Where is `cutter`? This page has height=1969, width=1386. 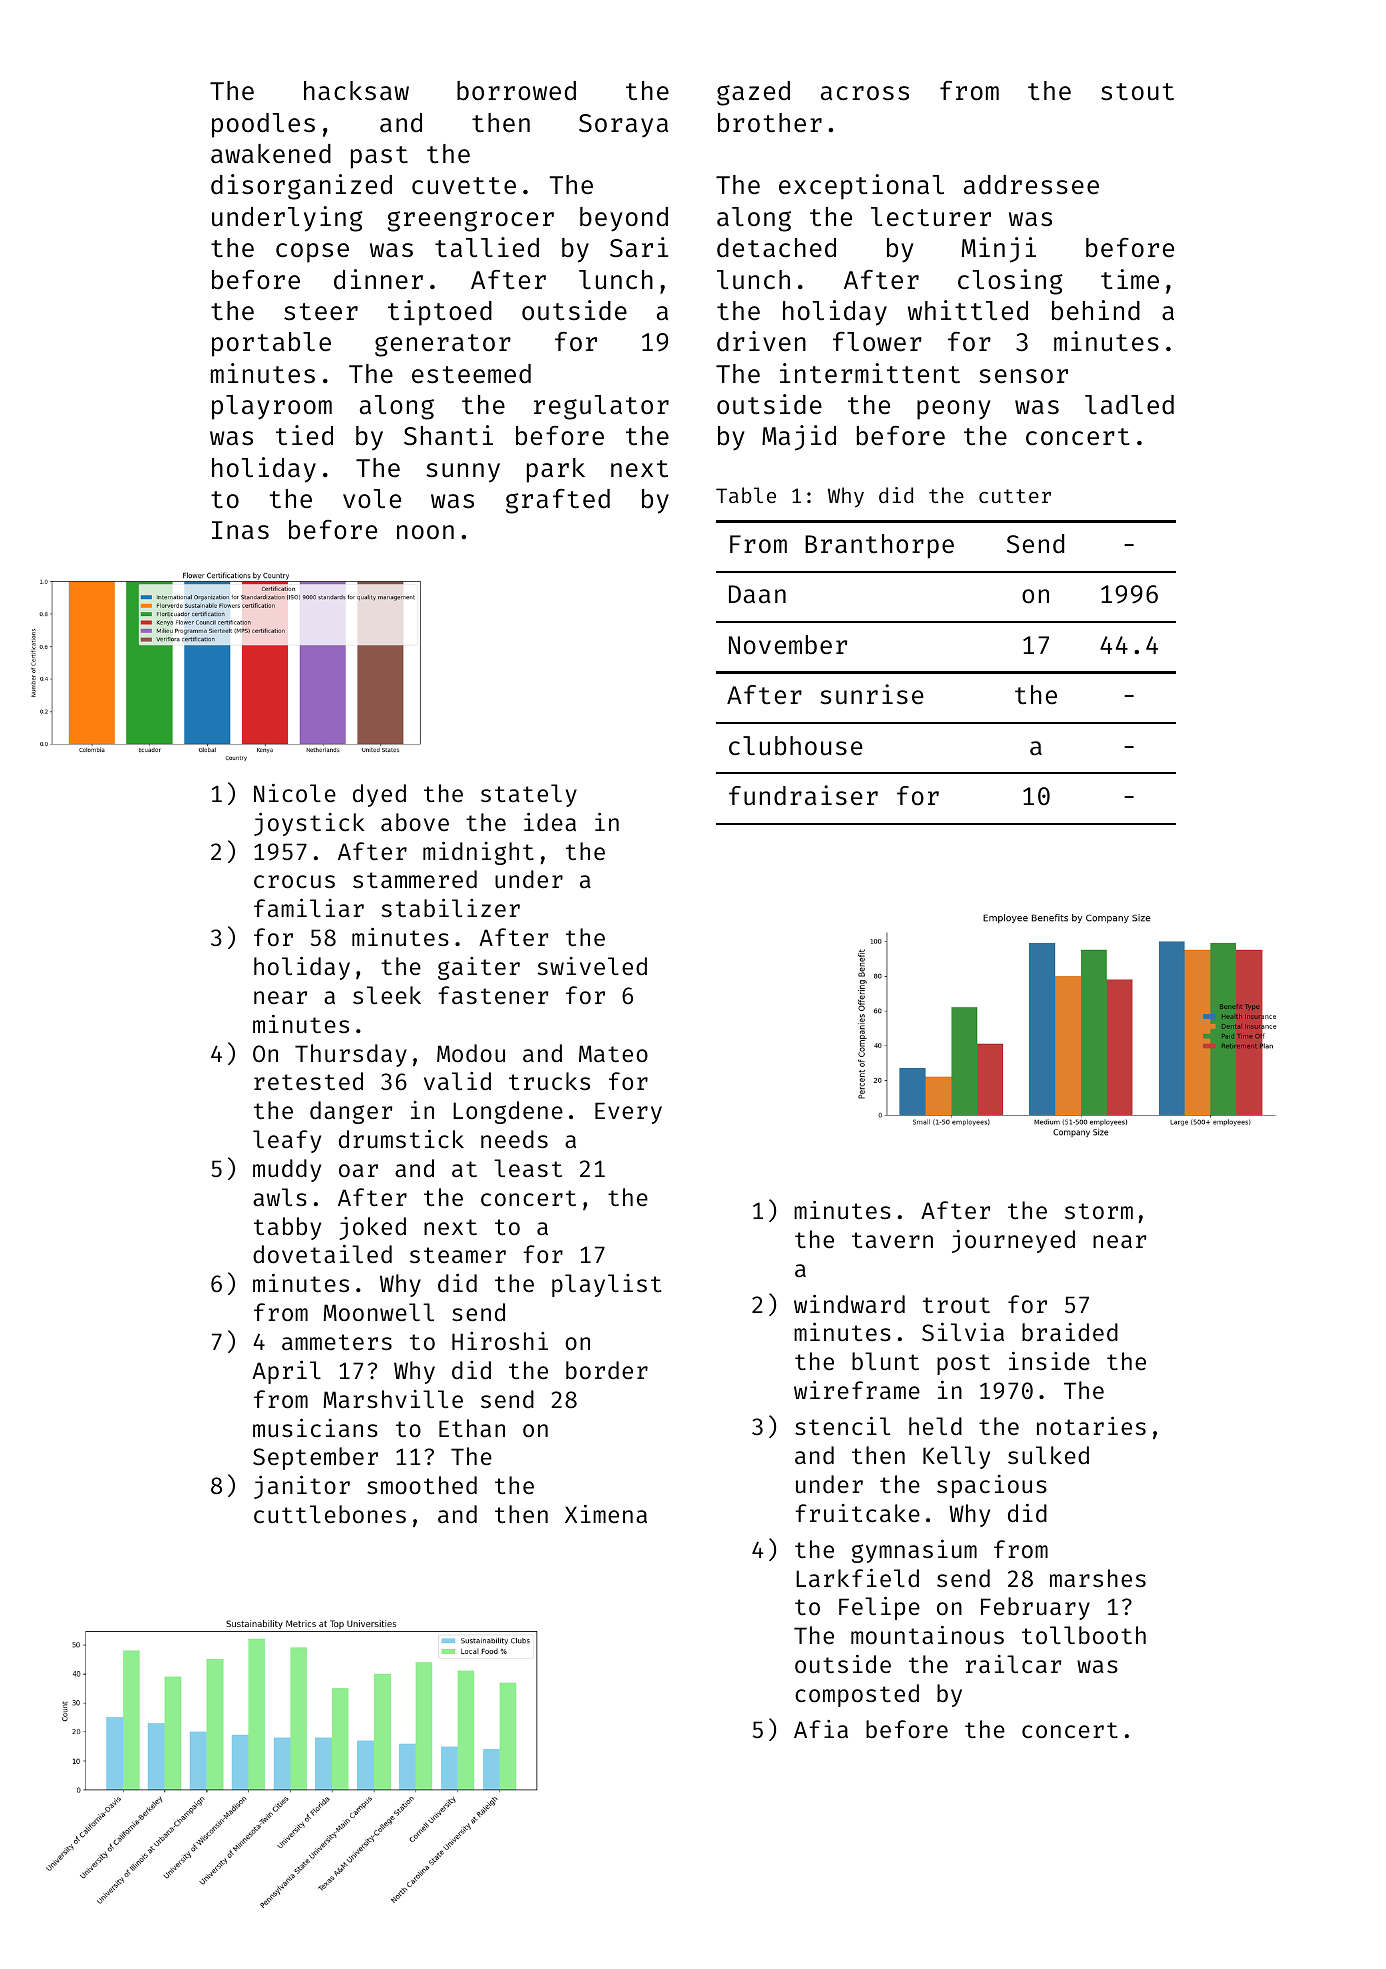 cutter is located at coordinates (1015, 496).
